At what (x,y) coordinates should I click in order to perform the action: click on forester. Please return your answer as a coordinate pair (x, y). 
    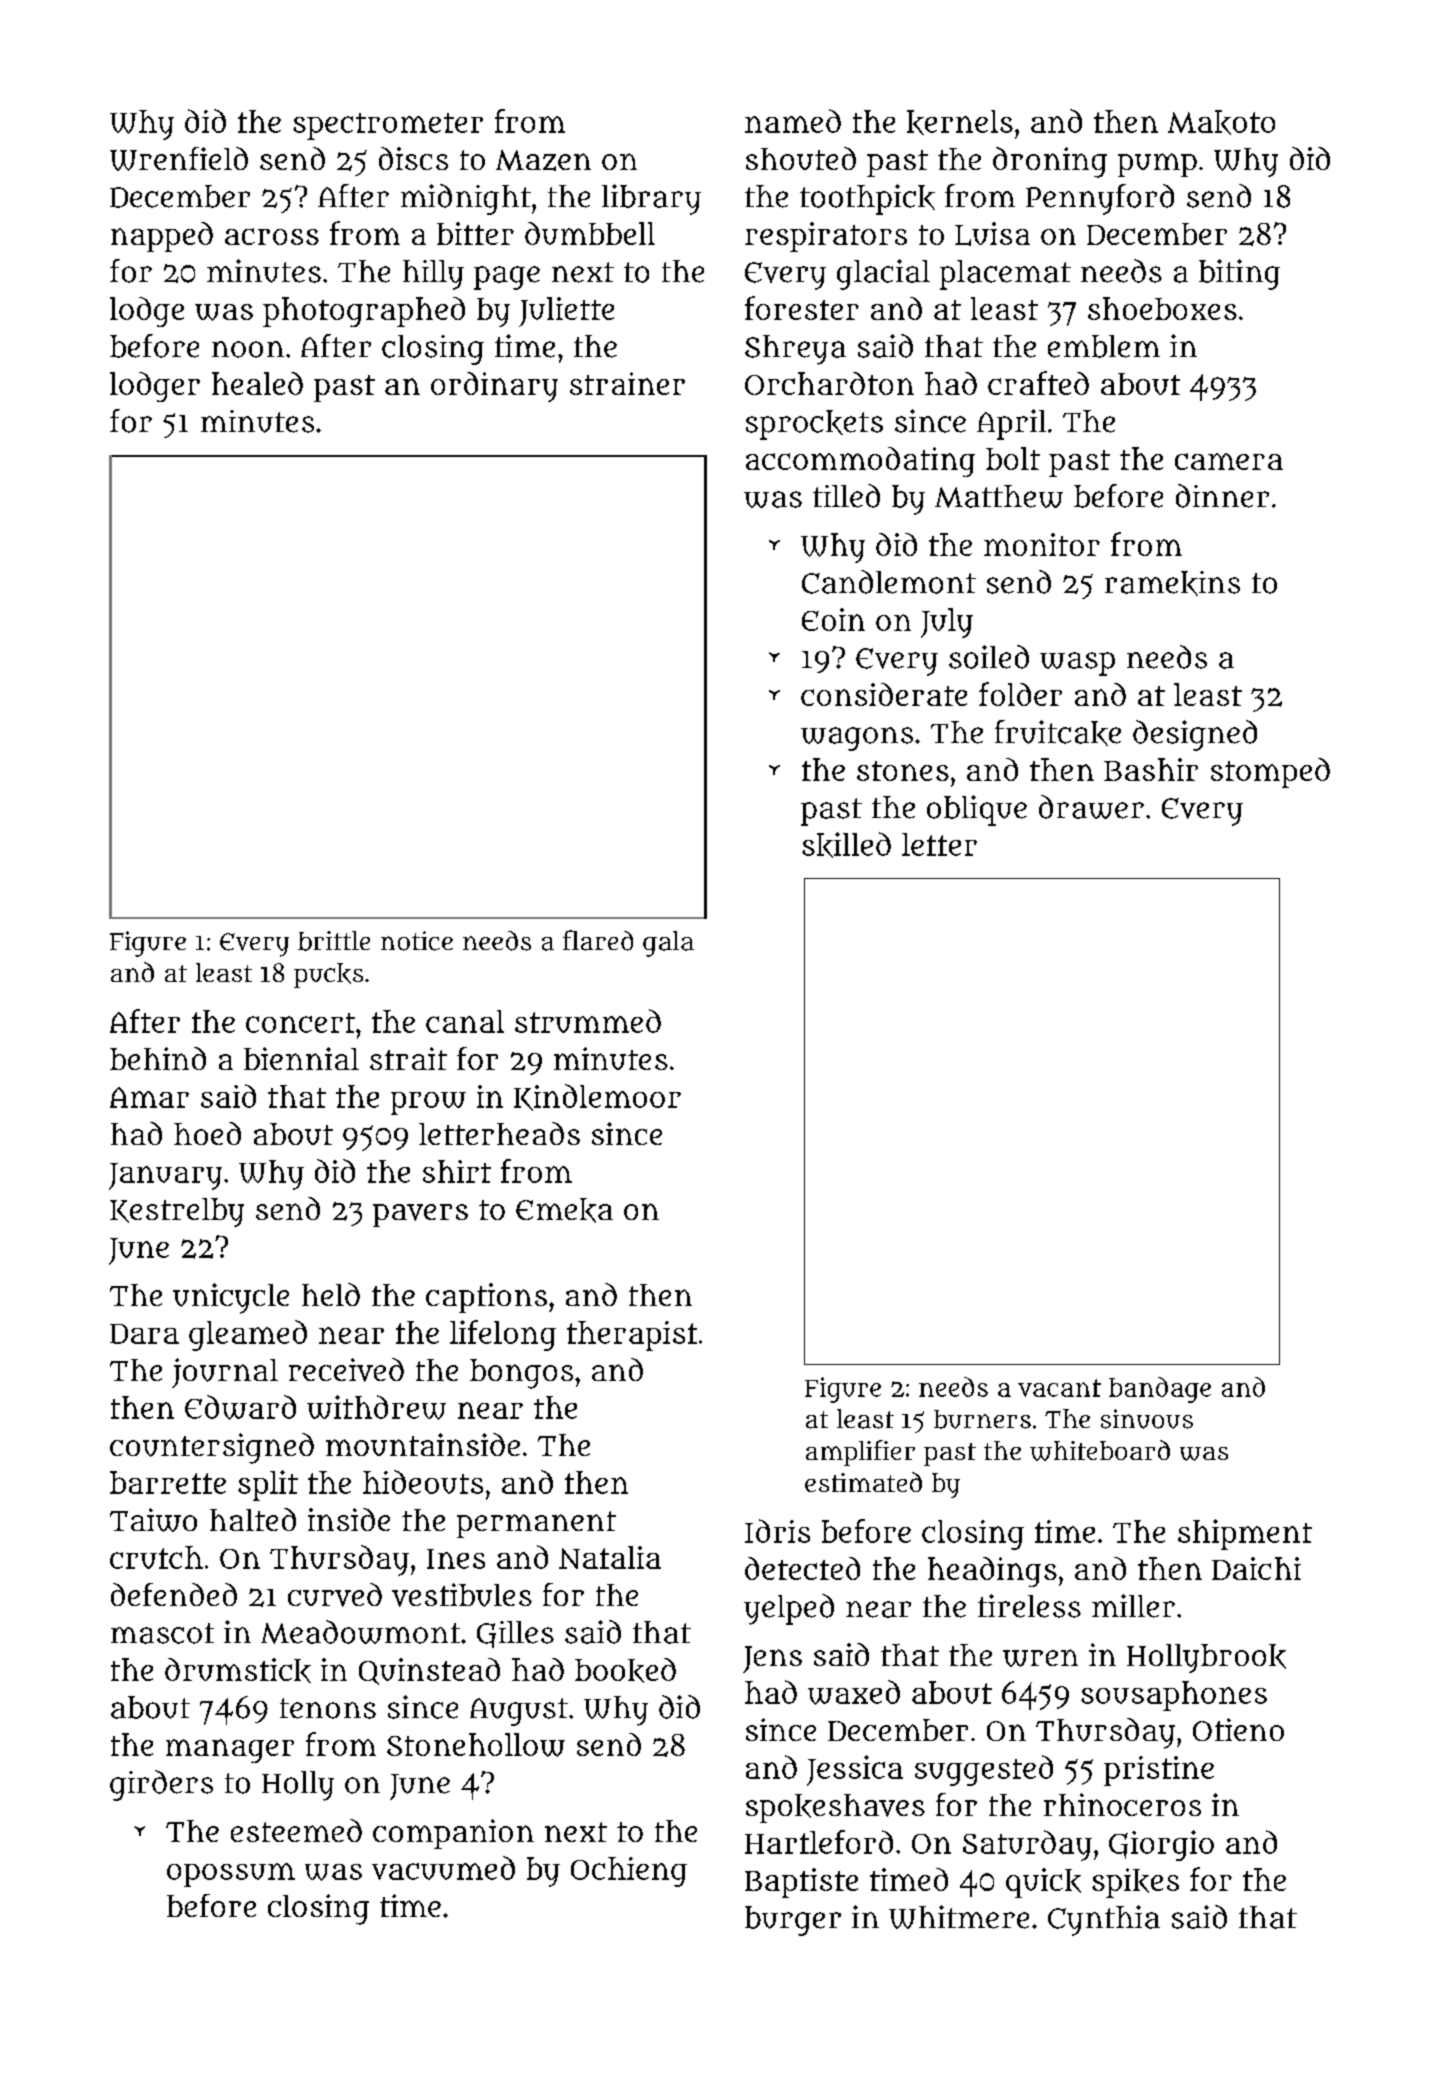
    Looking at the image, I should click on (802, 308).
